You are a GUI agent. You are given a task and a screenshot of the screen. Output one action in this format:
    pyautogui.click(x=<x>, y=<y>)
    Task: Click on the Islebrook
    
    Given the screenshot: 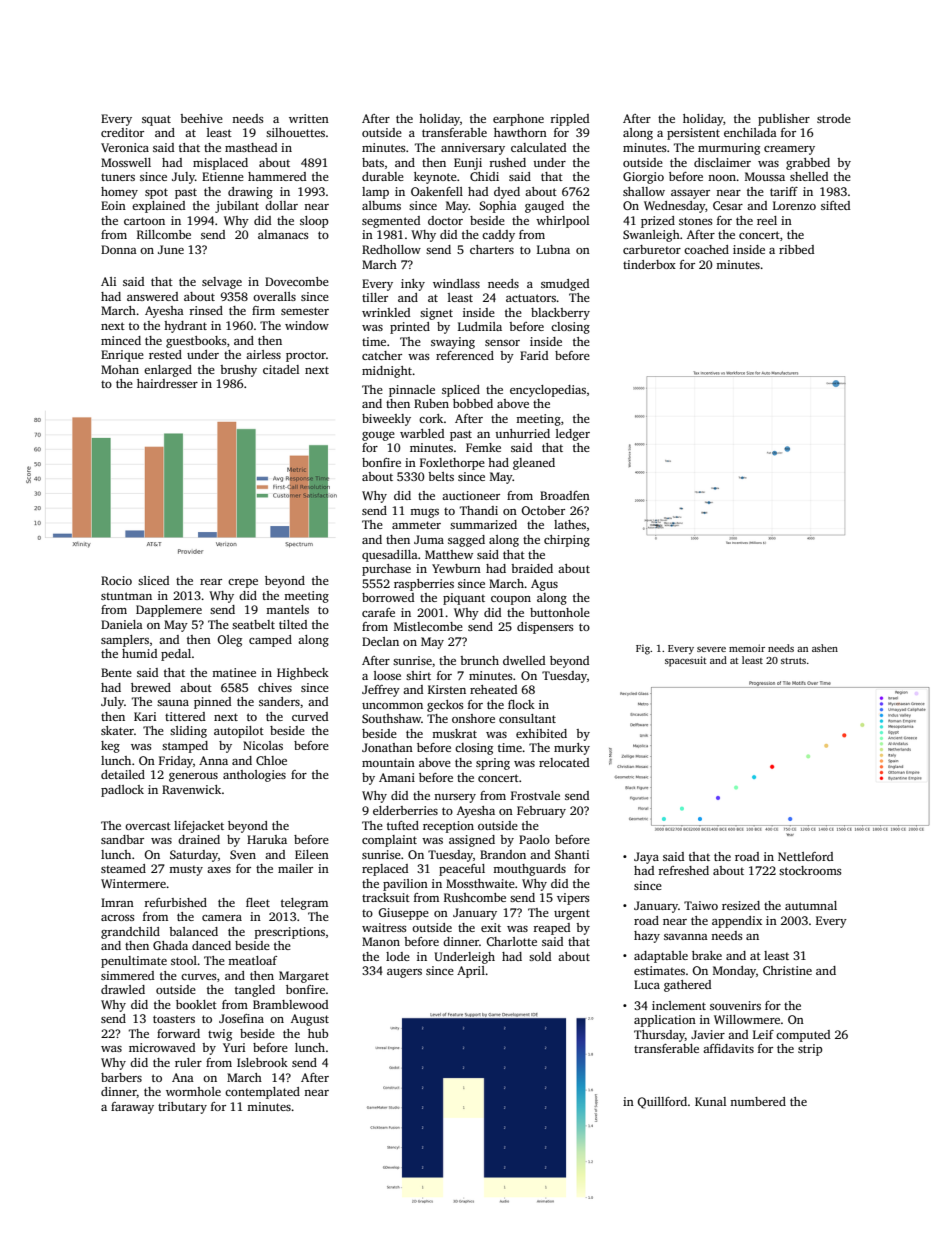 What is the action you would take?
    pyautogui.click(x=262, y=1062)
